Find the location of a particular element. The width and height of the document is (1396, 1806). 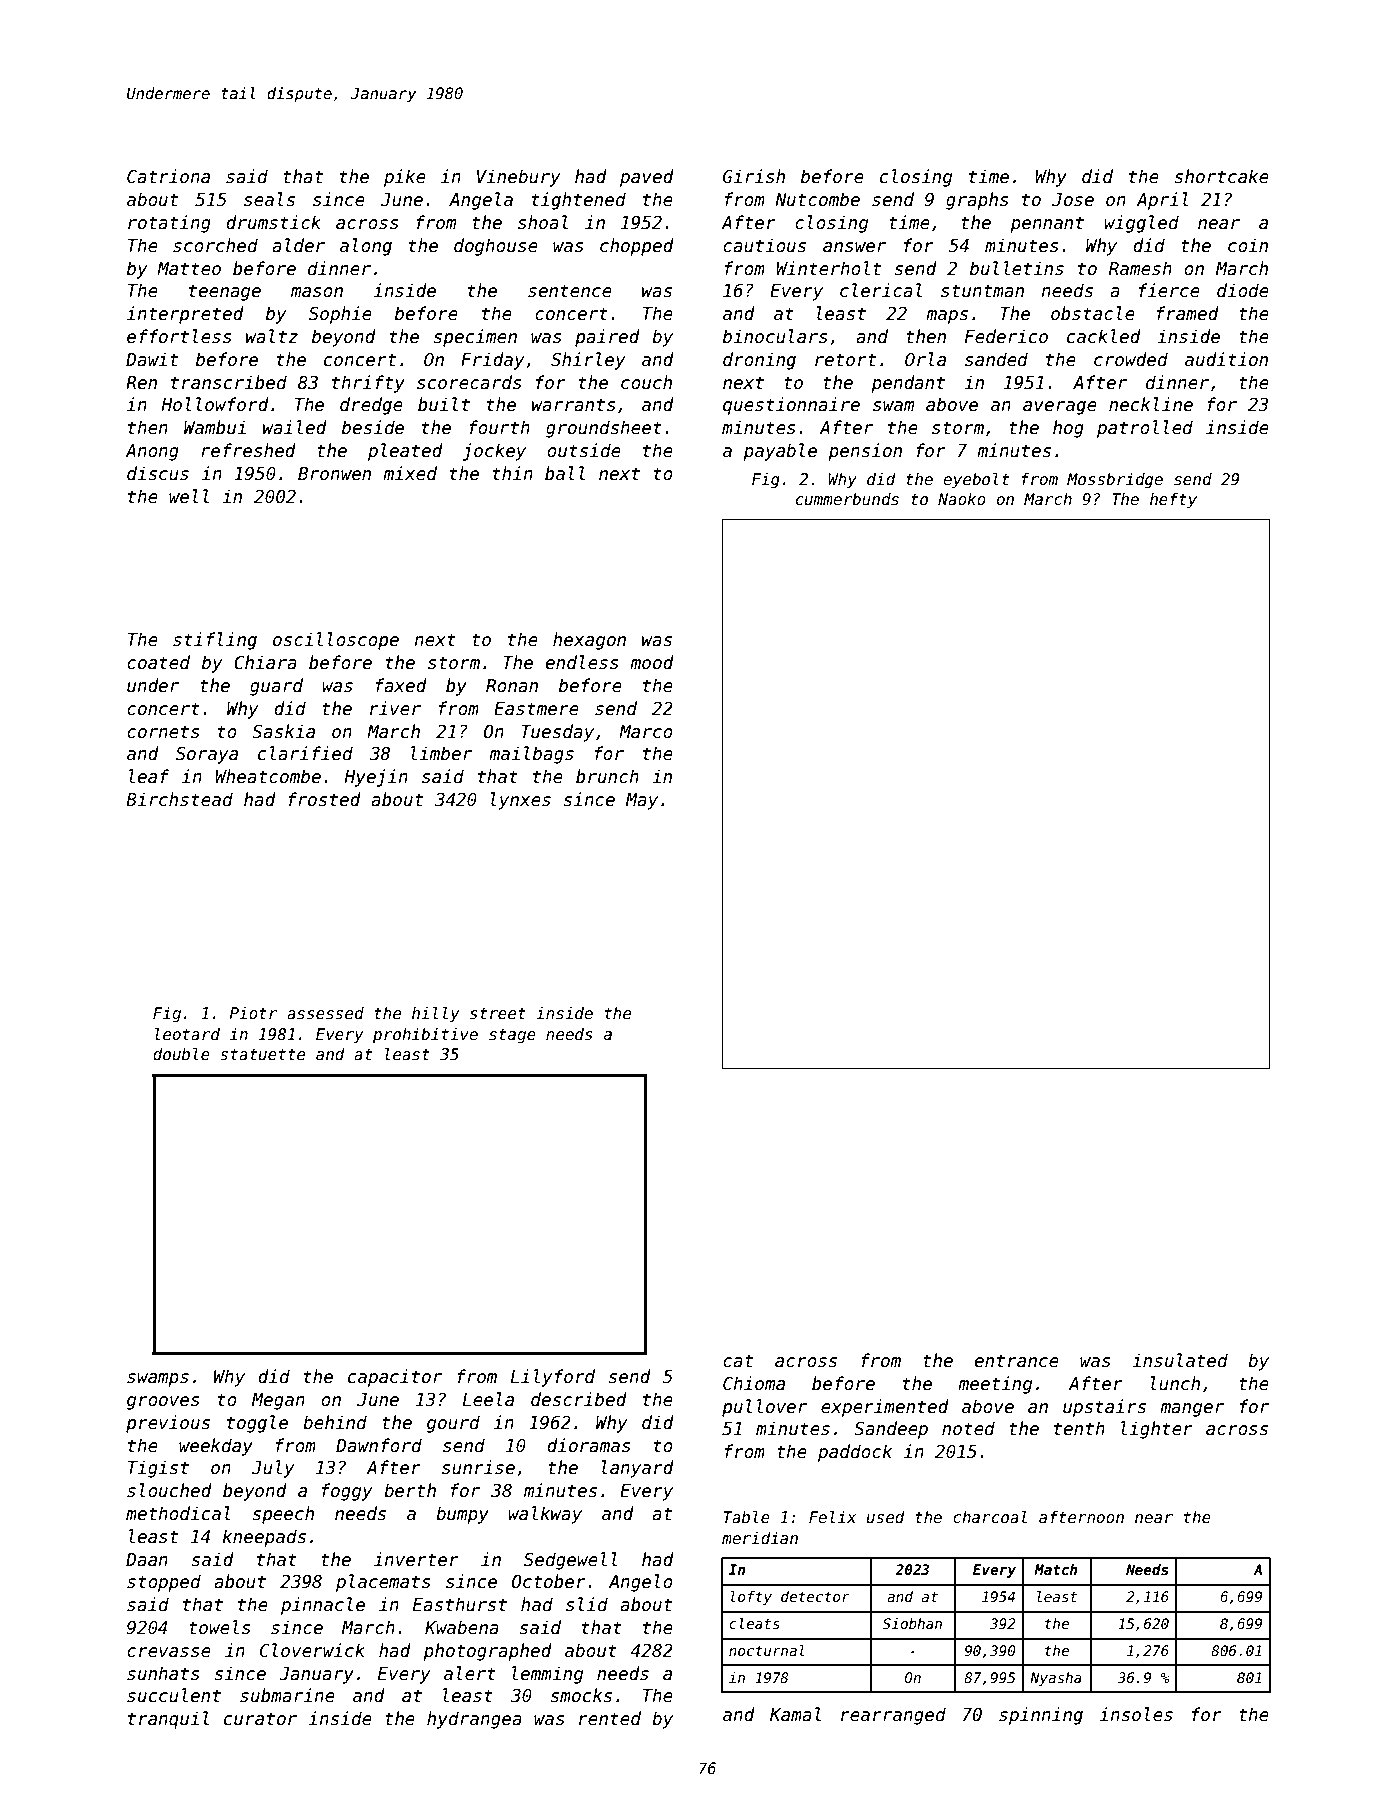

insulated is located at coordinates (1180, 1360).
